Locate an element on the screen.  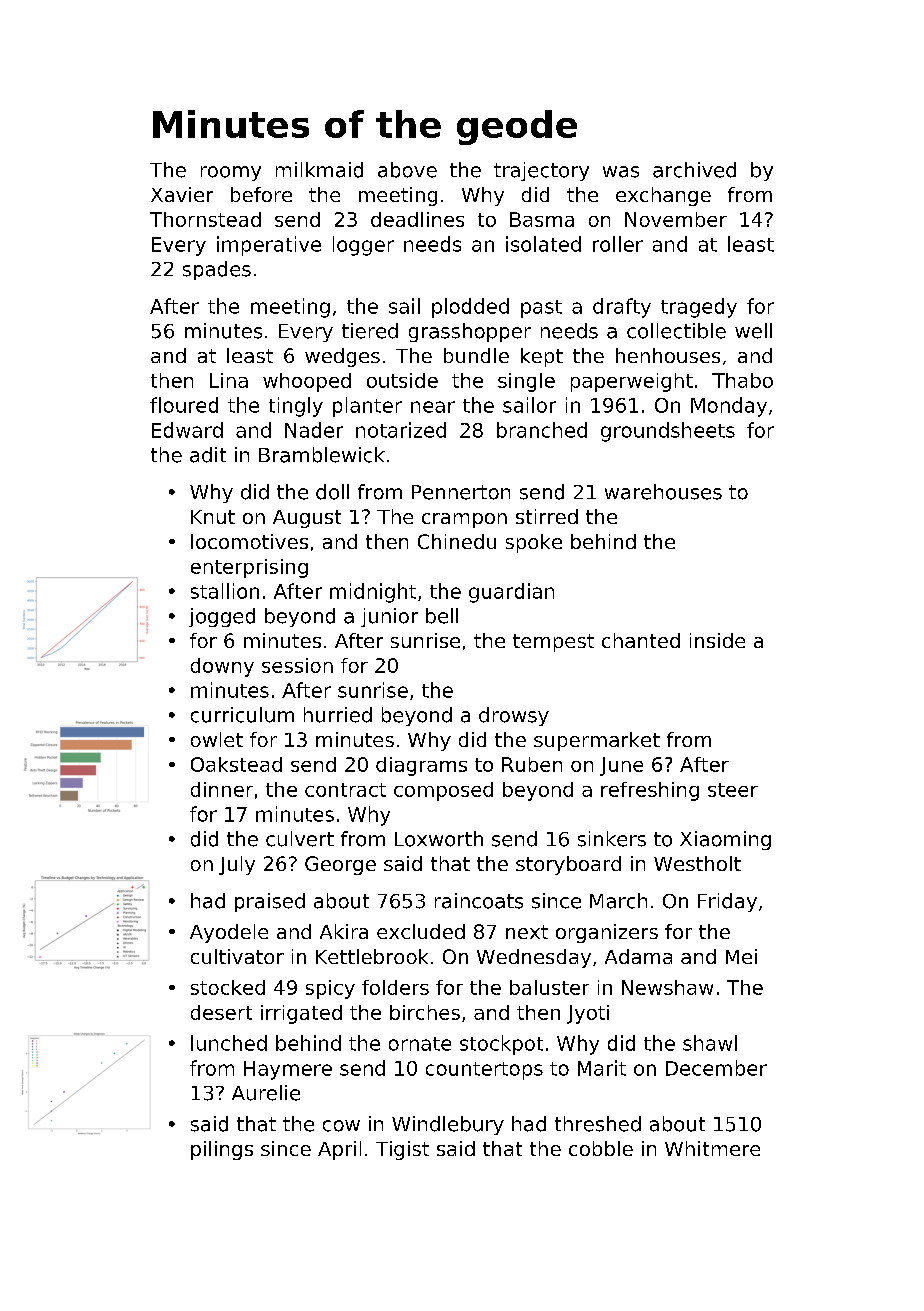
Ruben is located at coordinates (532, 764).
